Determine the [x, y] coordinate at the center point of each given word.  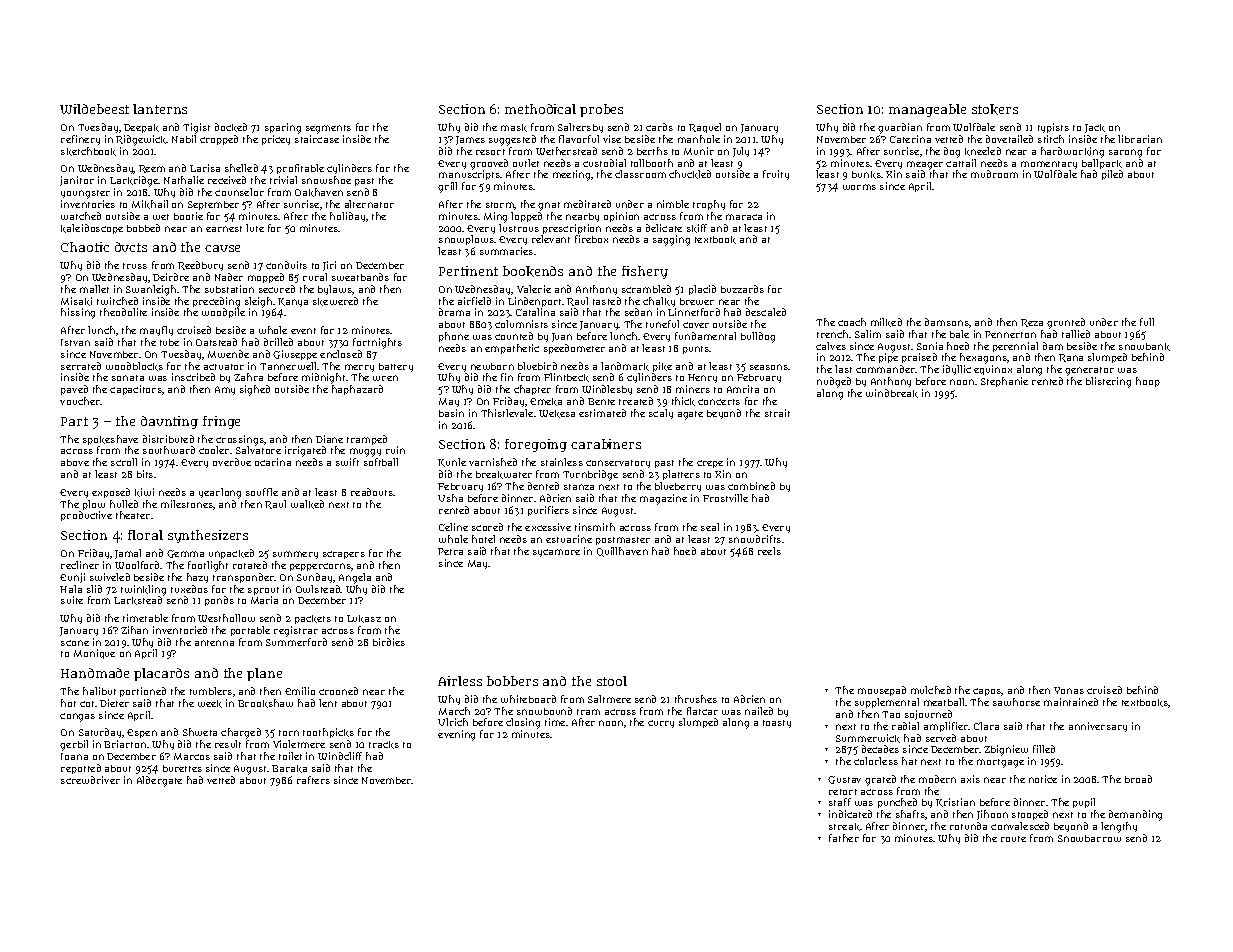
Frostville [725, 498]
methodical [540, 109]
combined [751, 486]
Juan [562, 337]
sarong [1125, 153]
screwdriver [90, 780]
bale [959, 334]
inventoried [180, 630]
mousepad [882, 691]
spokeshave [110, 440]
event [303, 331]
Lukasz [364, 619]
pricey [276, 140]
